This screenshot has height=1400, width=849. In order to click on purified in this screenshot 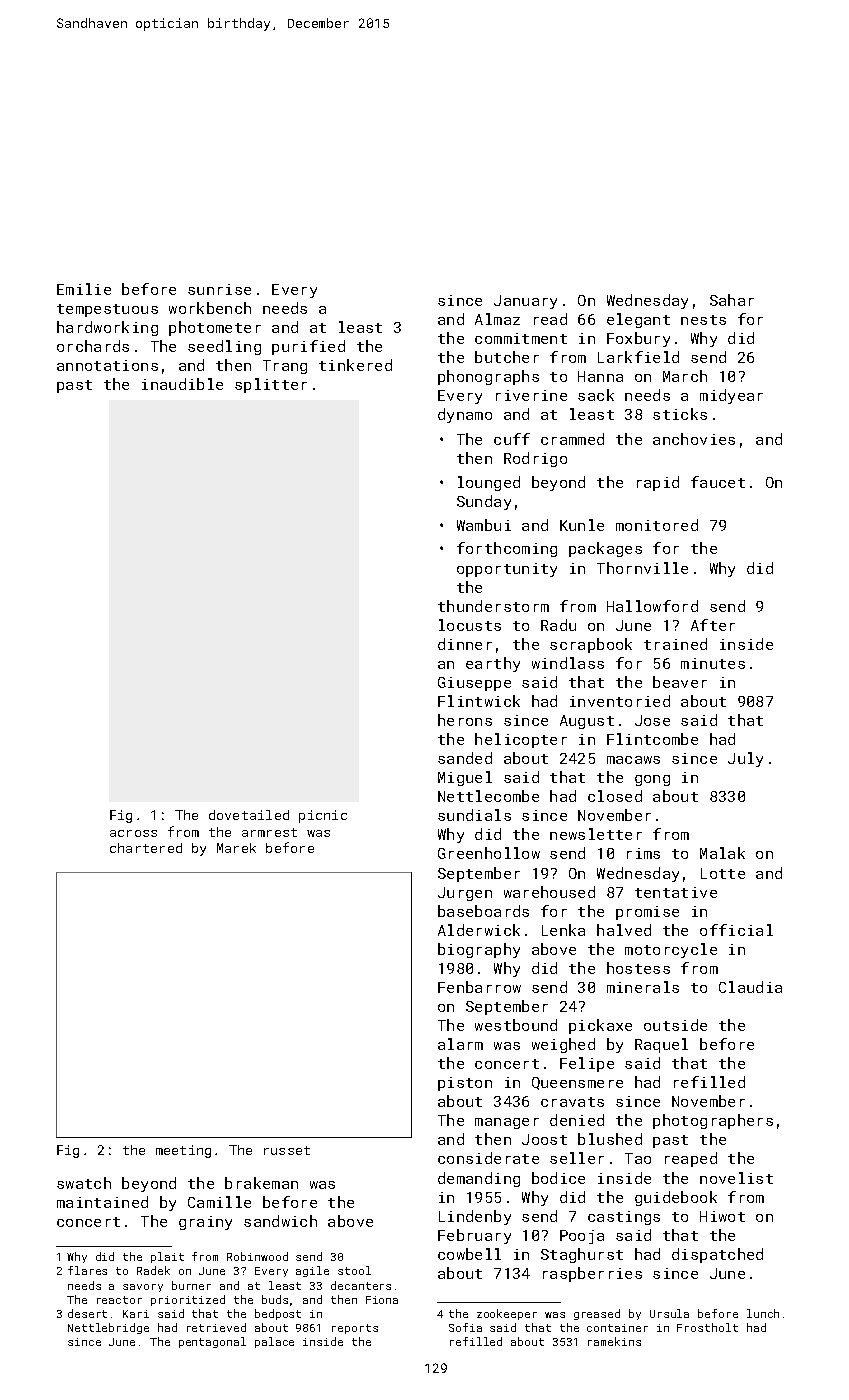, I will do `click(308, 347)`.
